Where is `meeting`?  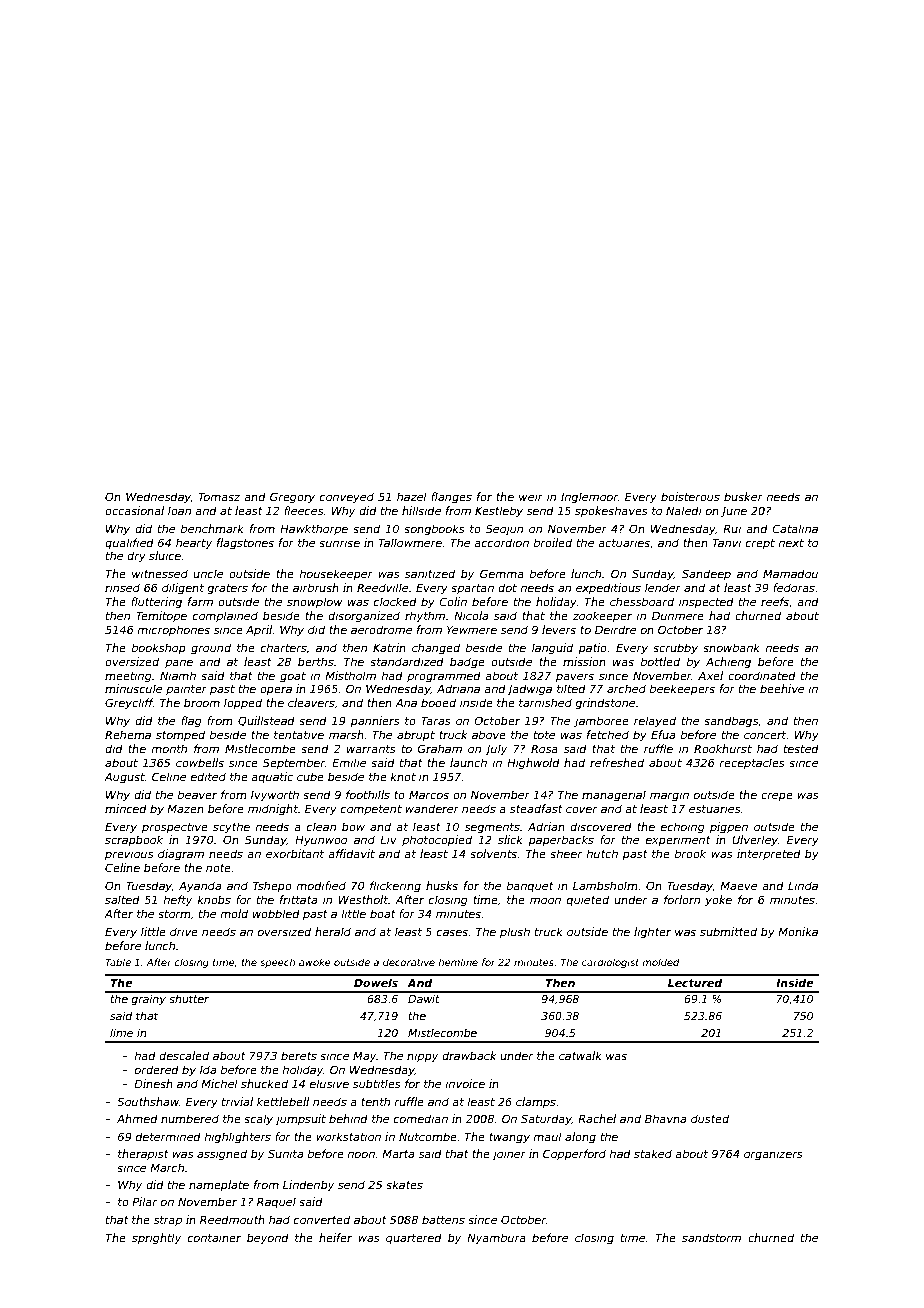 meeting is located at coordinates (128, 677).
